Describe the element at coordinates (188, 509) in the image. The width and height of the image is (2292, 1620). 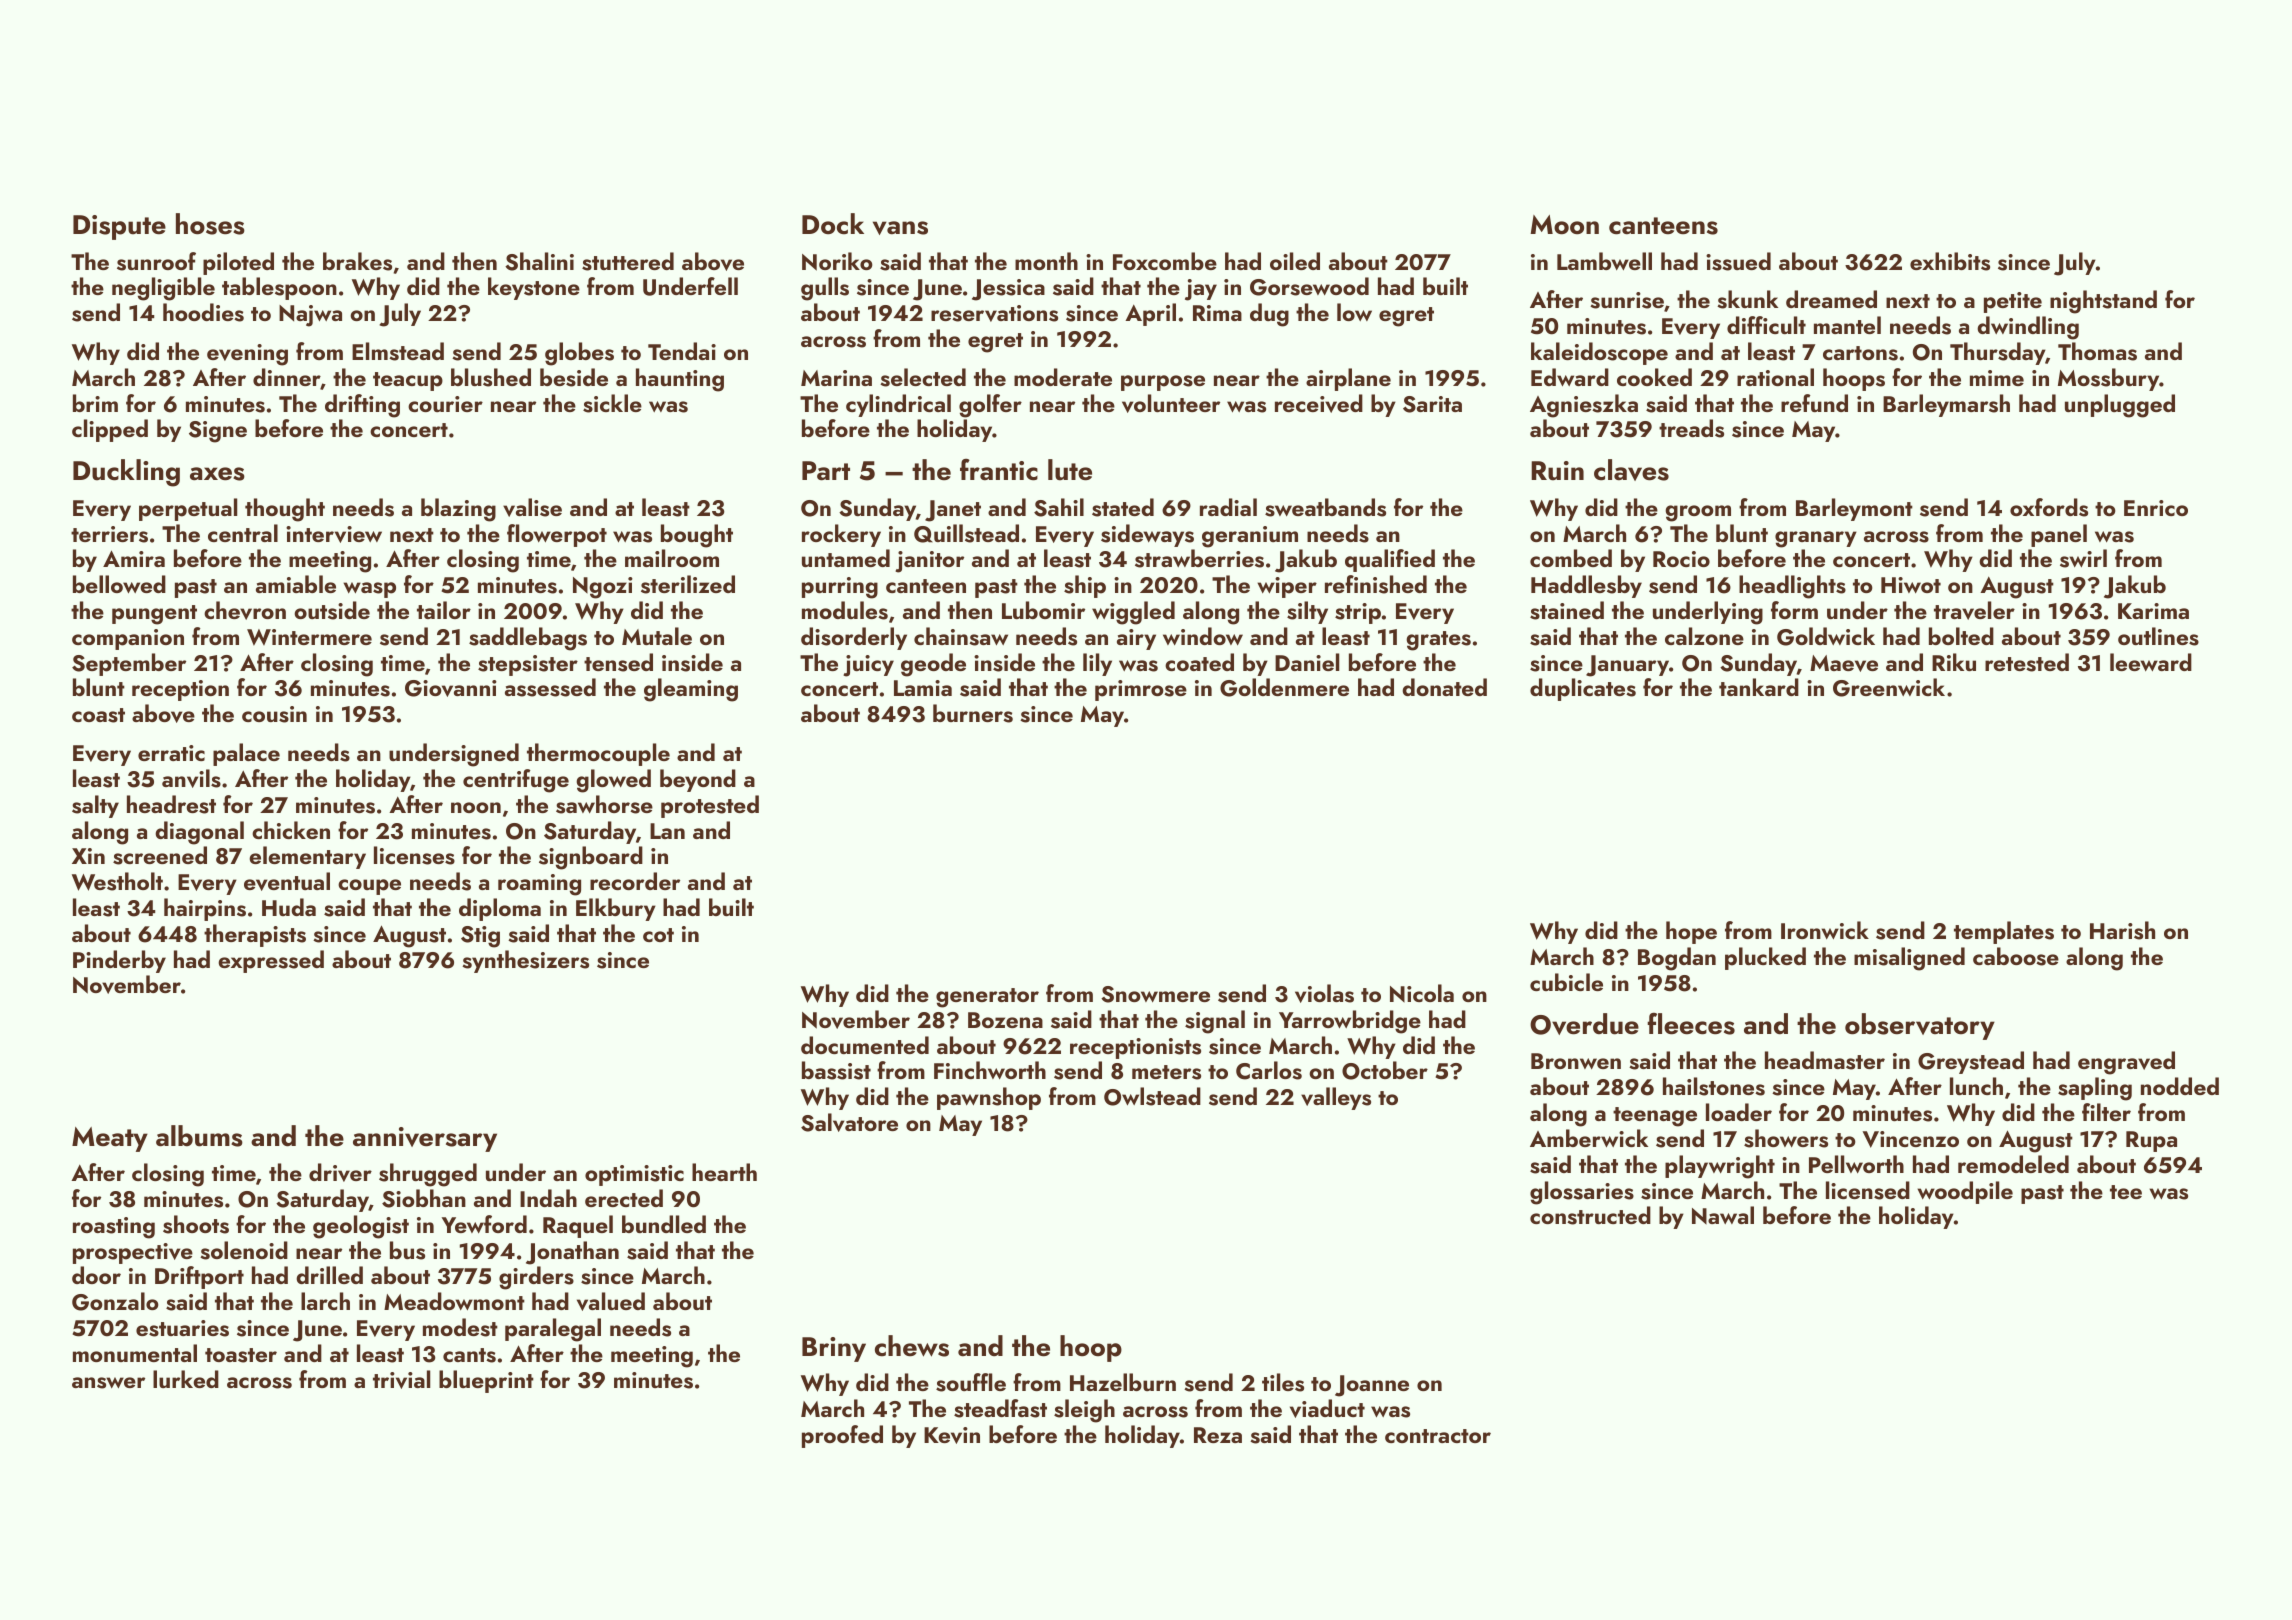
I see `perpetual` at that location.
